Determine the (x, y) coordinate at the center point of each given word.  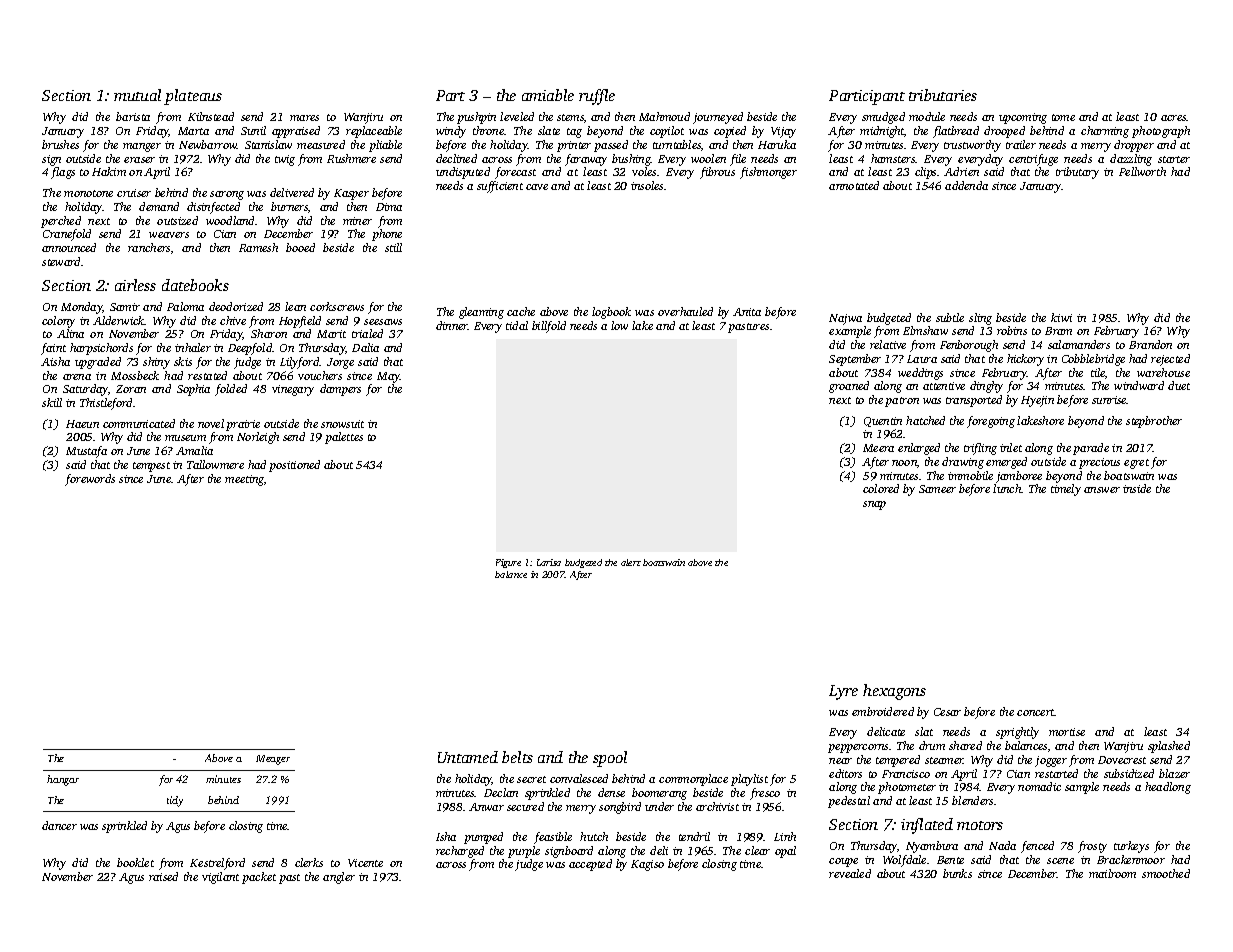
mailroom (1112, 873)
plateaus (193, 97)
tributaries (943, 95)
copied (730, 132)
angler (339, 878)
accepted (590, 865)
